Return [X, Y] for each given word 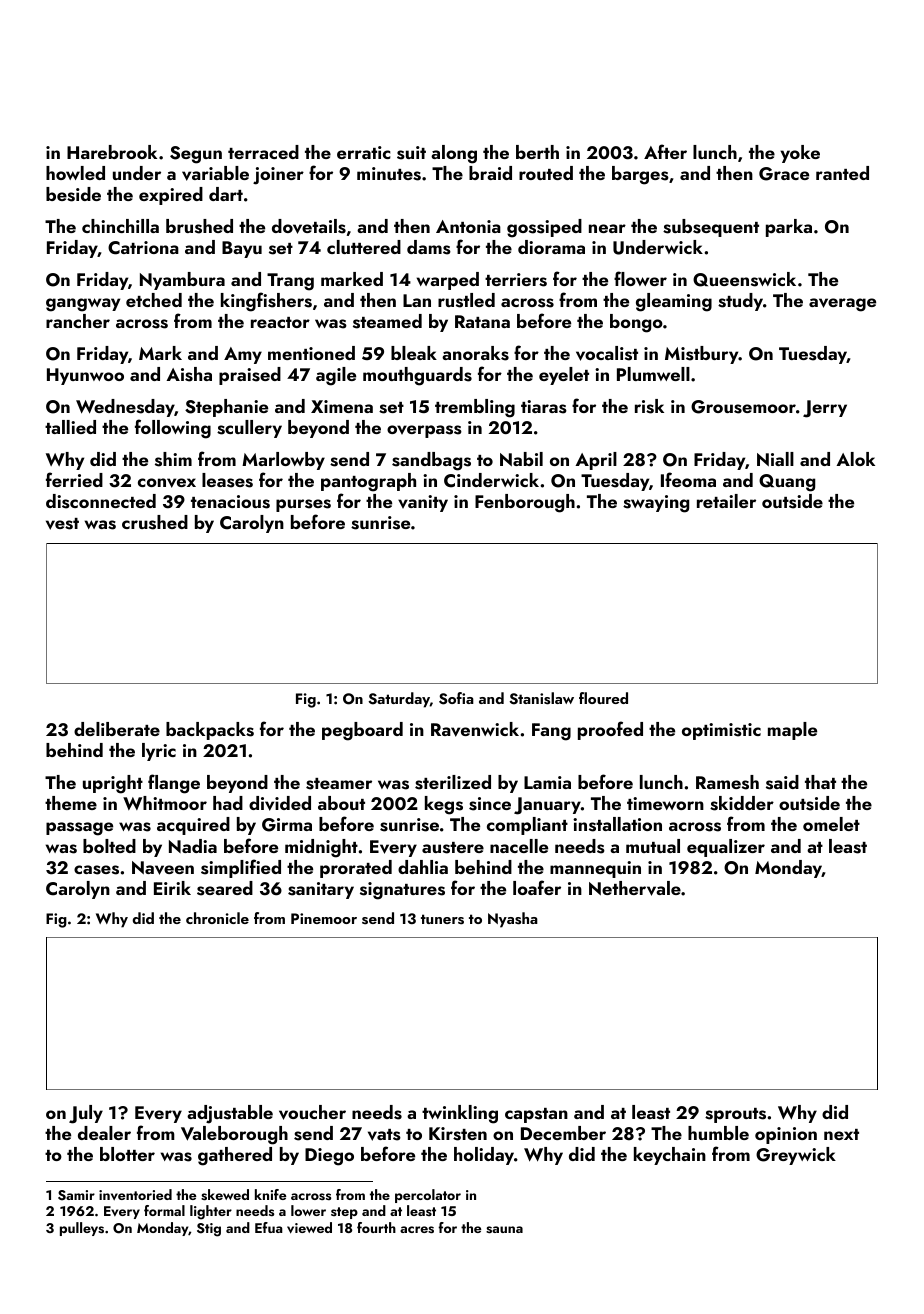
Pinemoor [324, 918]
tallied [70, 427]
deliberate [117, 729]
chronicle [217, 918]
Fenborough [525, 503]
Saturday [399, 700]
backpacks [210, 731]
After [665, 151]
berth [537, 152]
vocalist [607, 353]
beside [73, 194]
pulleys [82, 1229]
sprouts [735, 1115]
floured [603, 698]
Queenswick [744, 279]
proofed [610, 730]
